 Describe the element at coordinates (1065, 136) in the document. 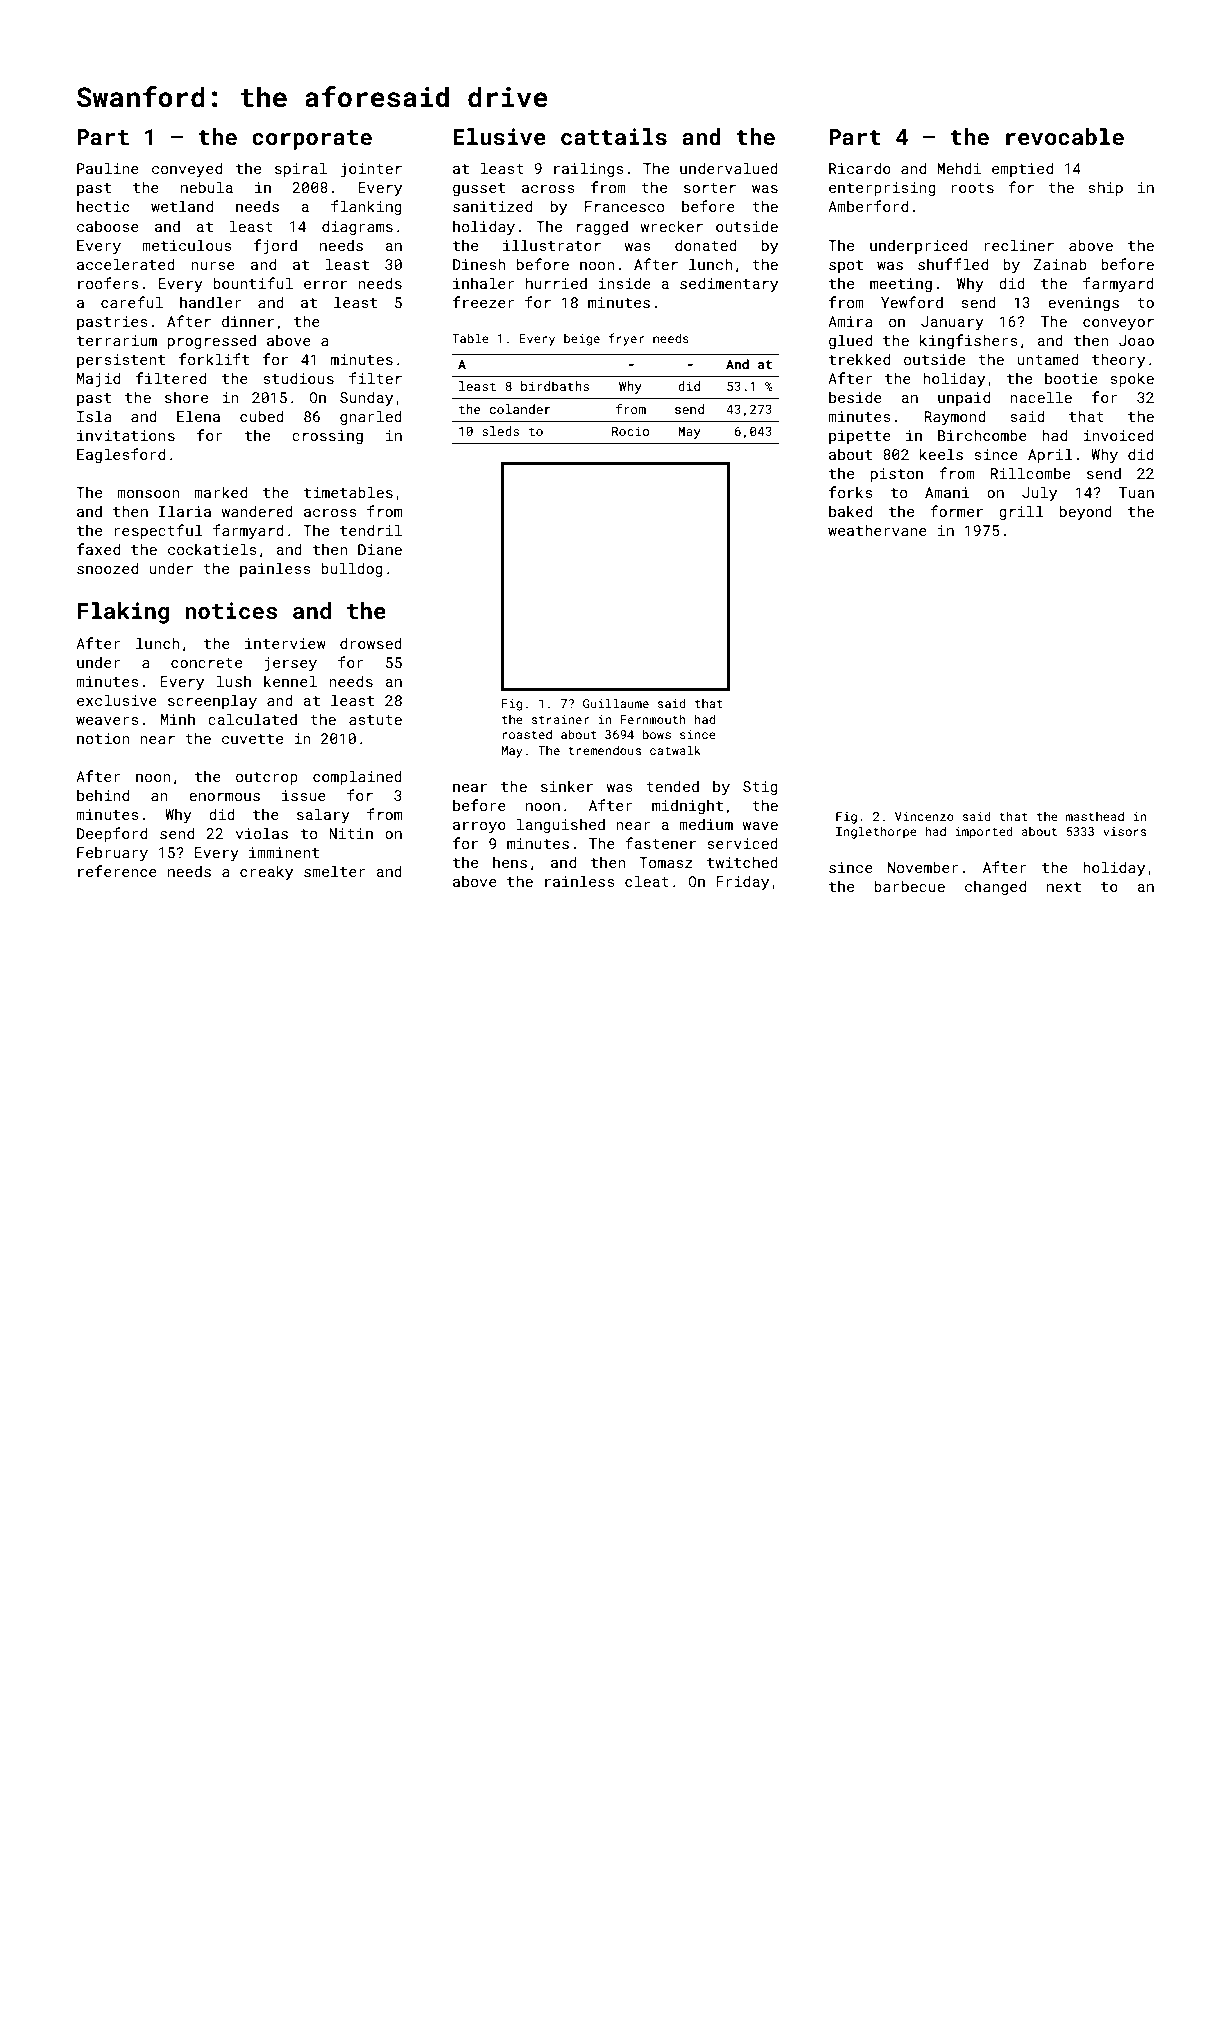

I see `revocable` at that location.
